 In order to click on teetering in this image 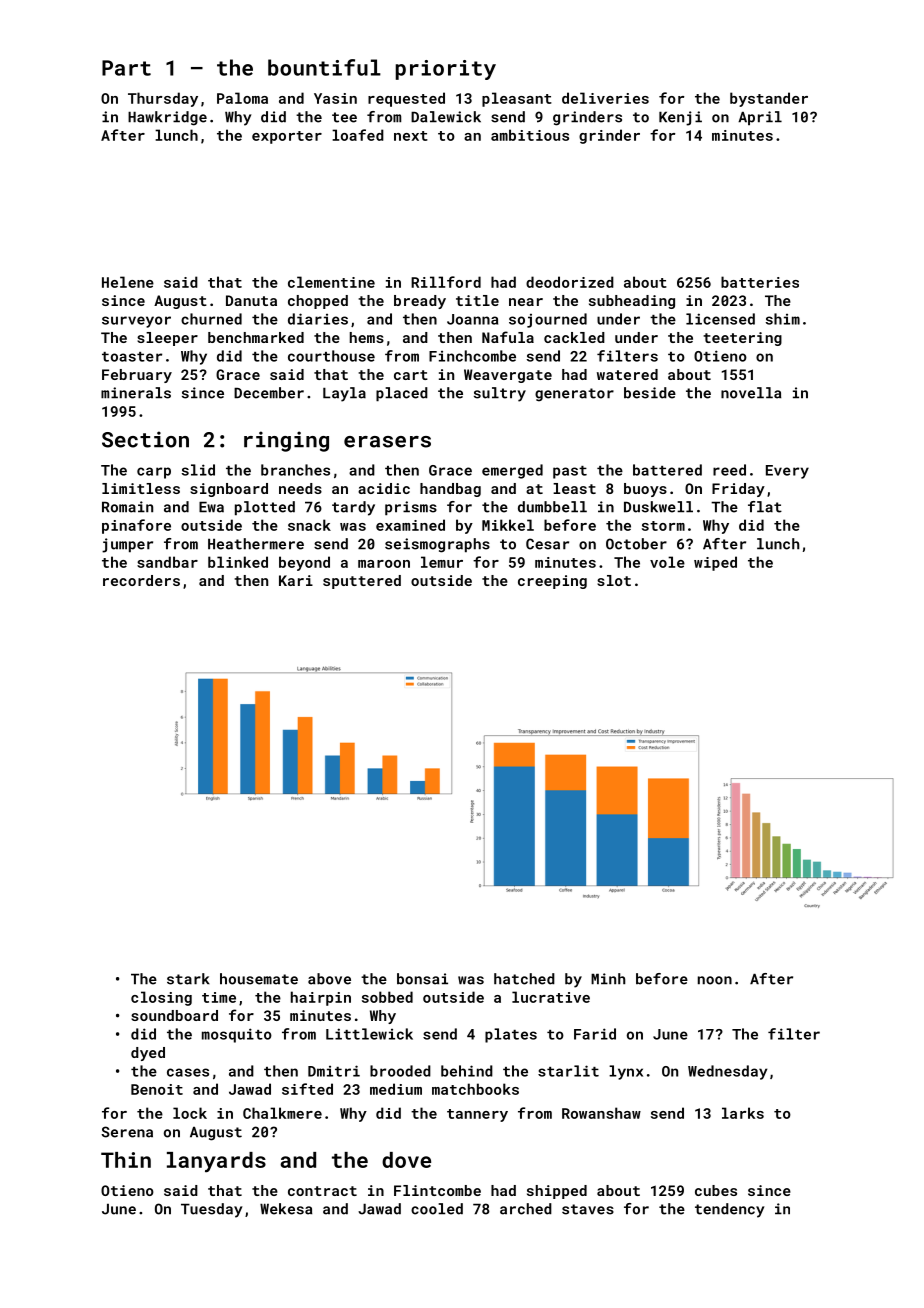, I will do `click(742, 339)`.
